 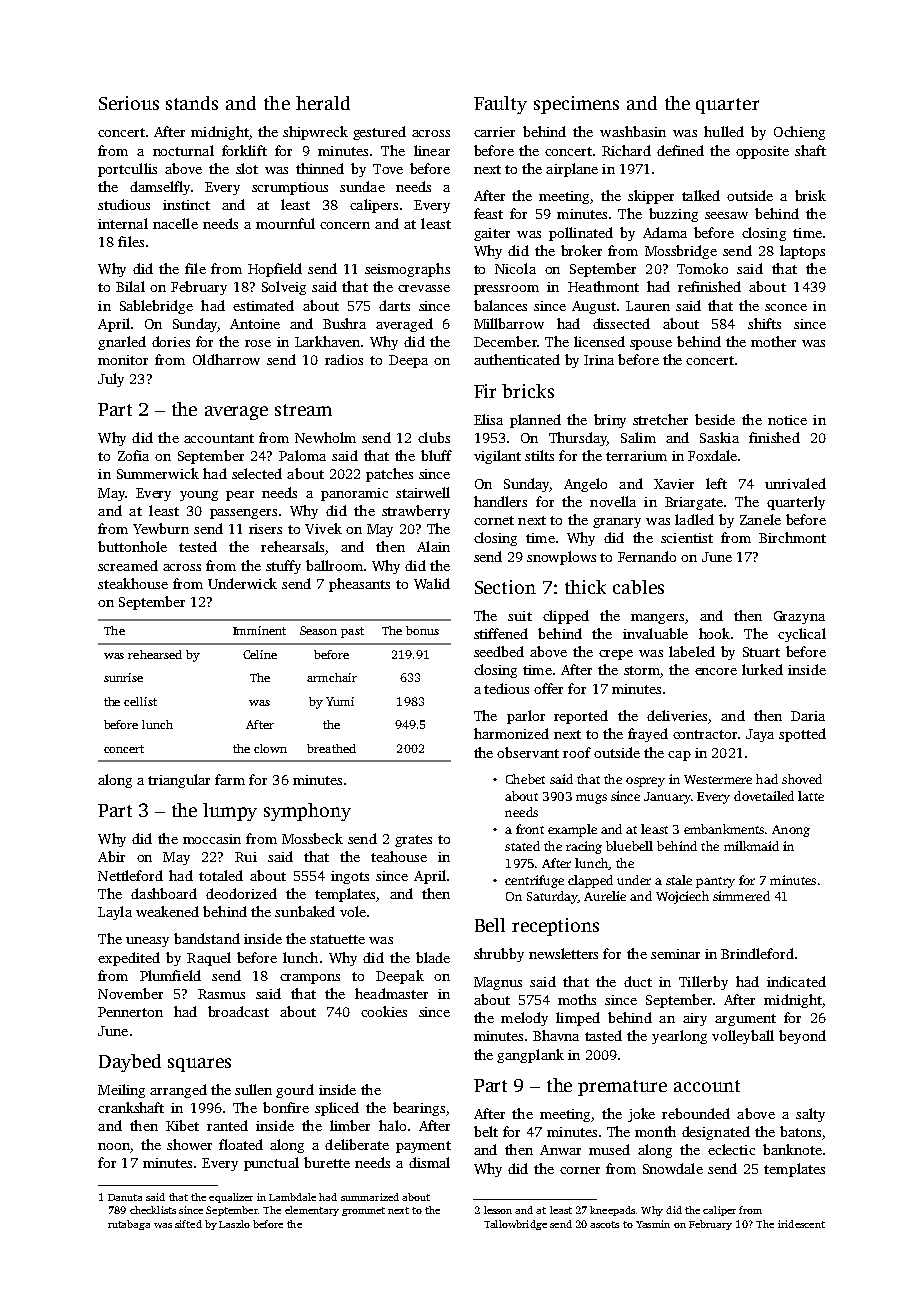 What do you see at coordinates (488, 213) in the document?
I see `feast` at bounding box center [488, 213].
